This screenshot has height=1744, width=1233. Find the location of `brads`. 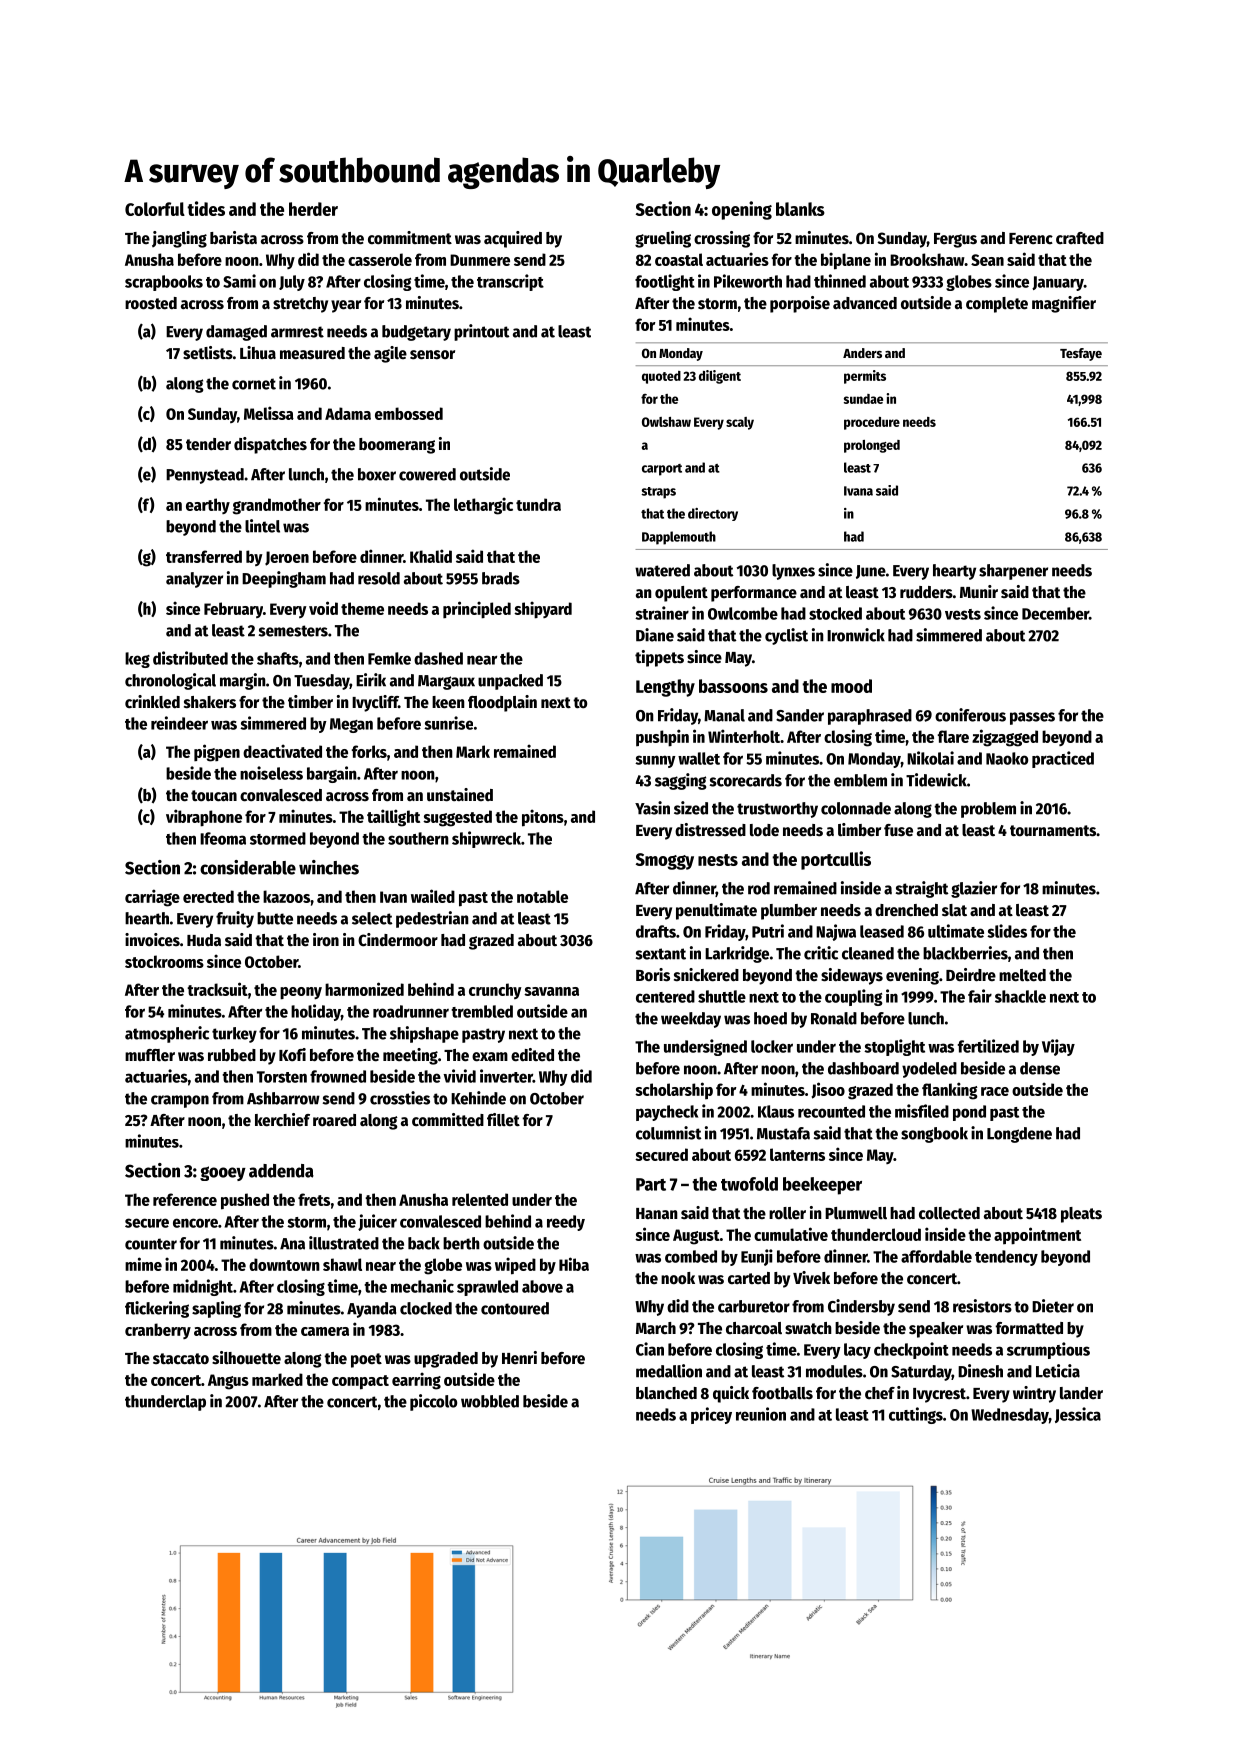

brads is located at coordinates (501, 578).
